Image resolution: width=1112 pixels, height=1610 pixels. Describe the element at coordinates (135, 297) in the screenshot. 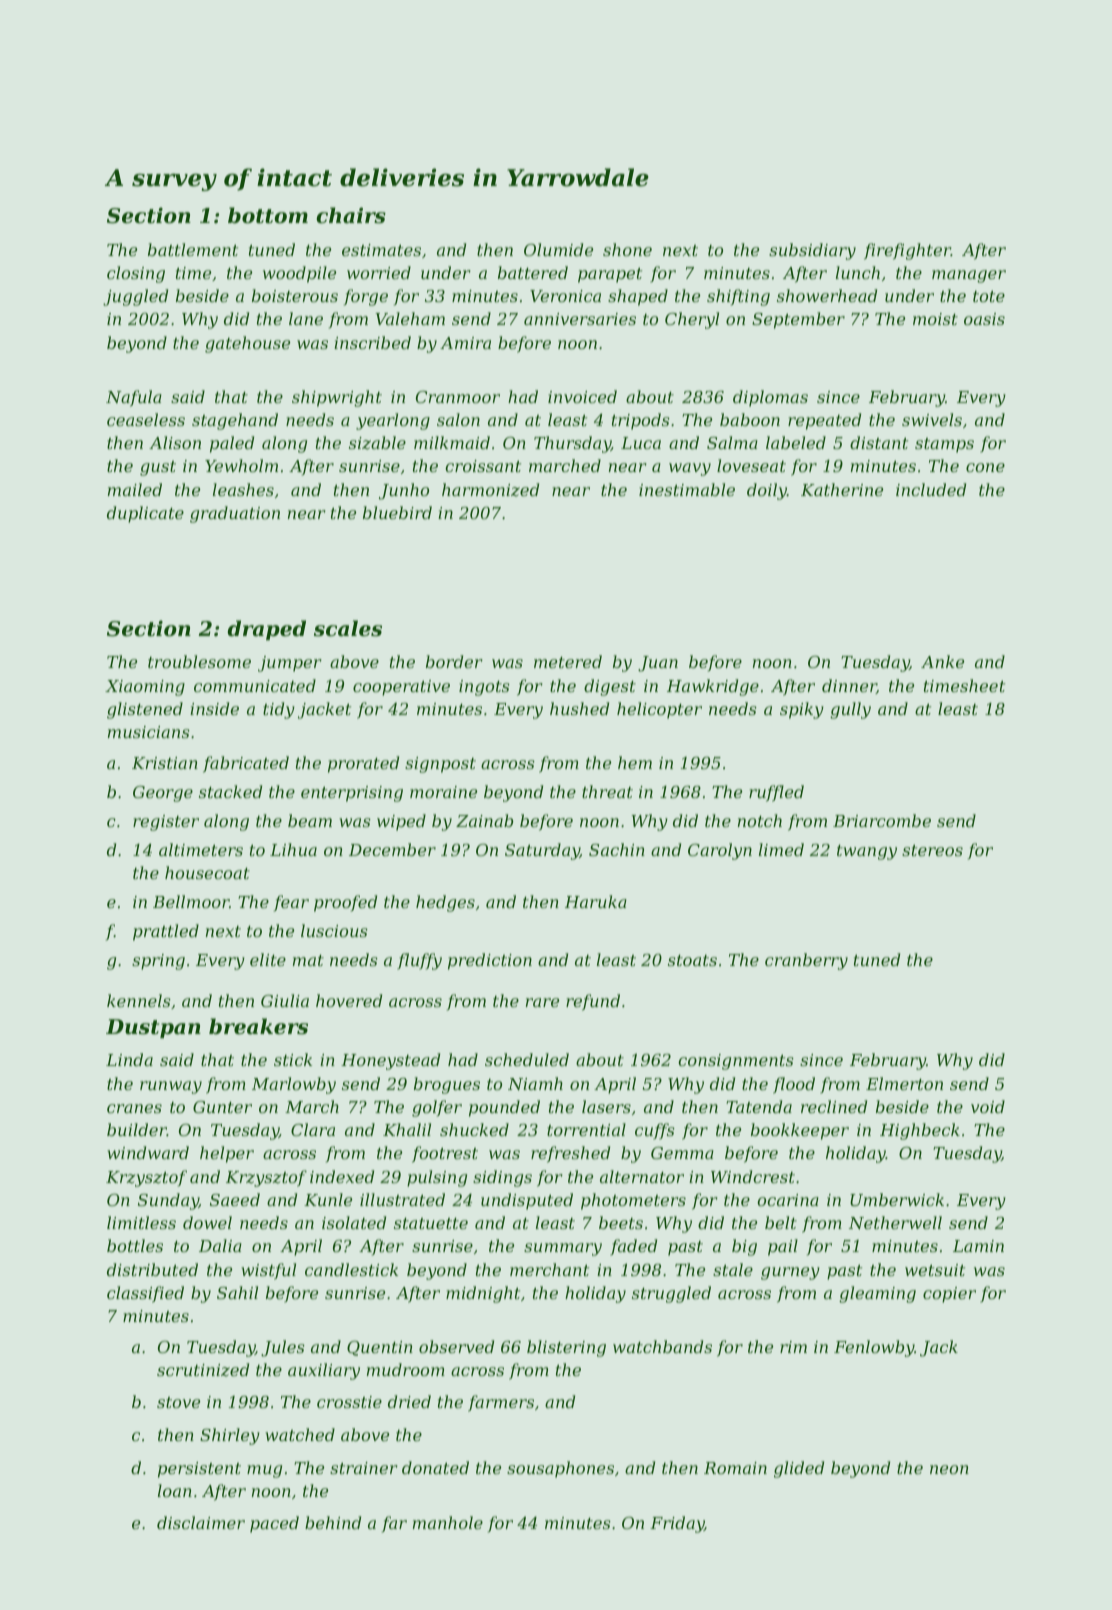

I see `juggled` at that location.
